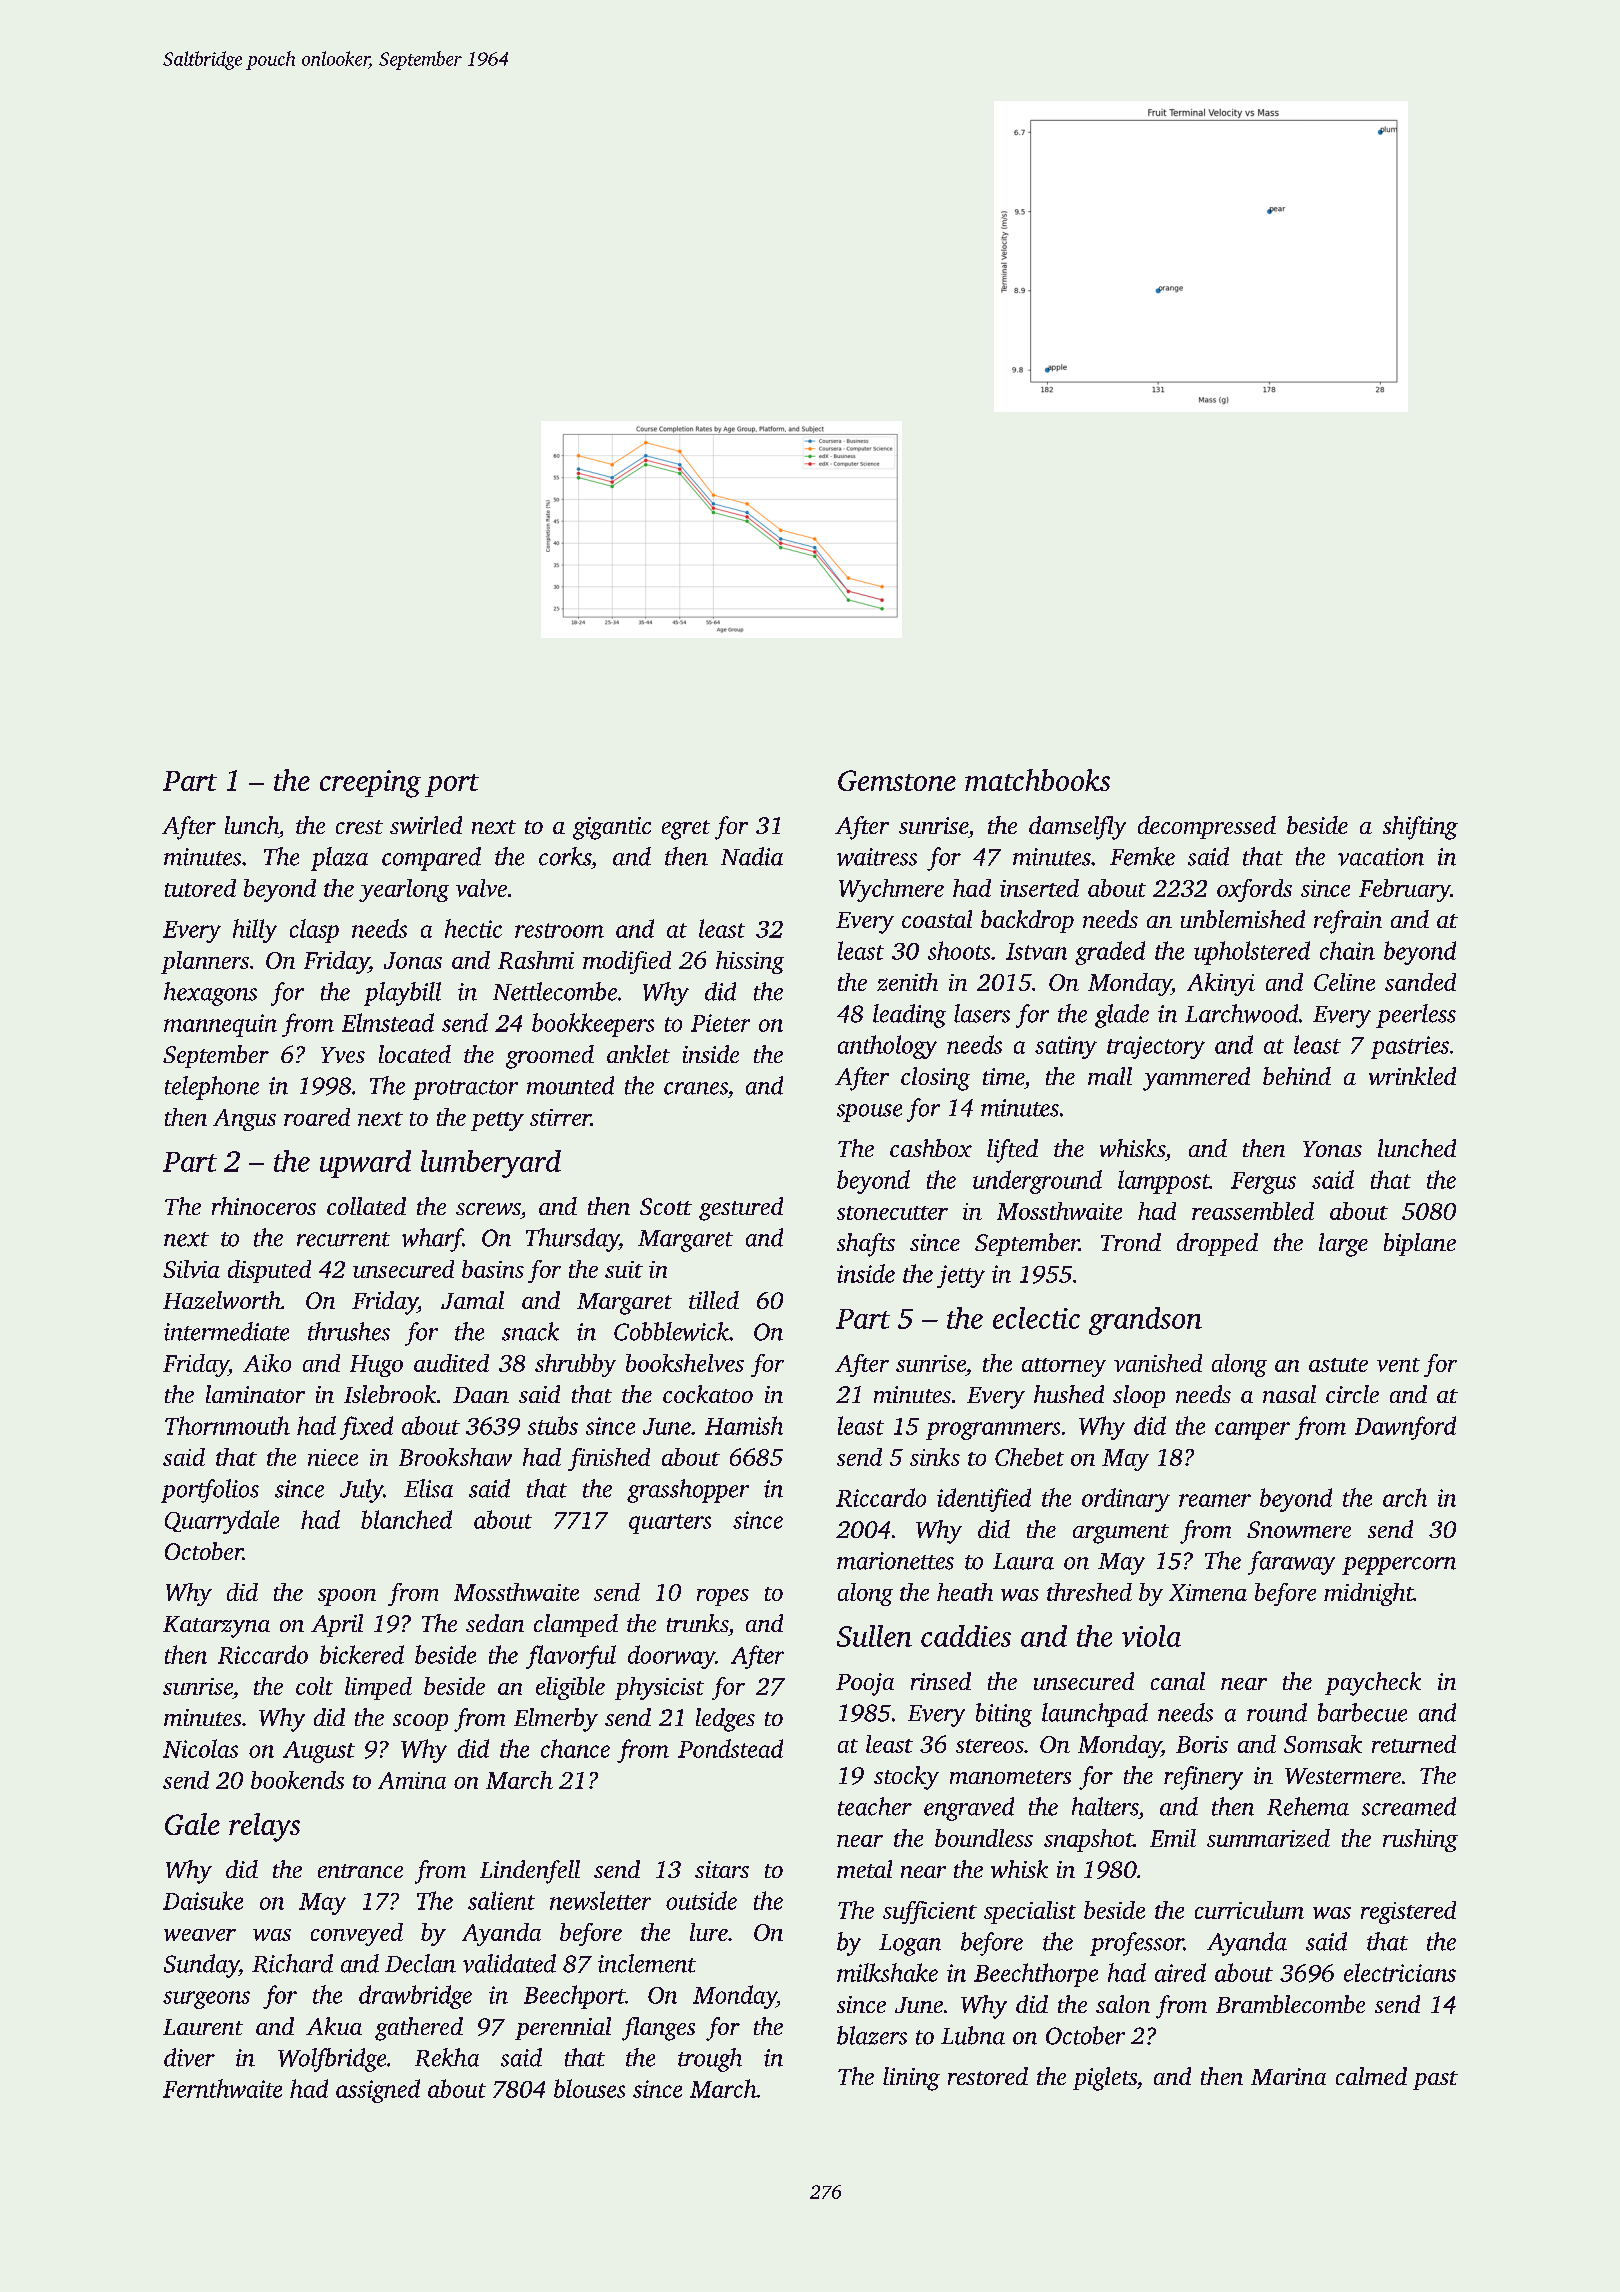  What do you see at coordinates (189, 2057) in the image?
I see `diver` at bounding box center [189, 2057].
